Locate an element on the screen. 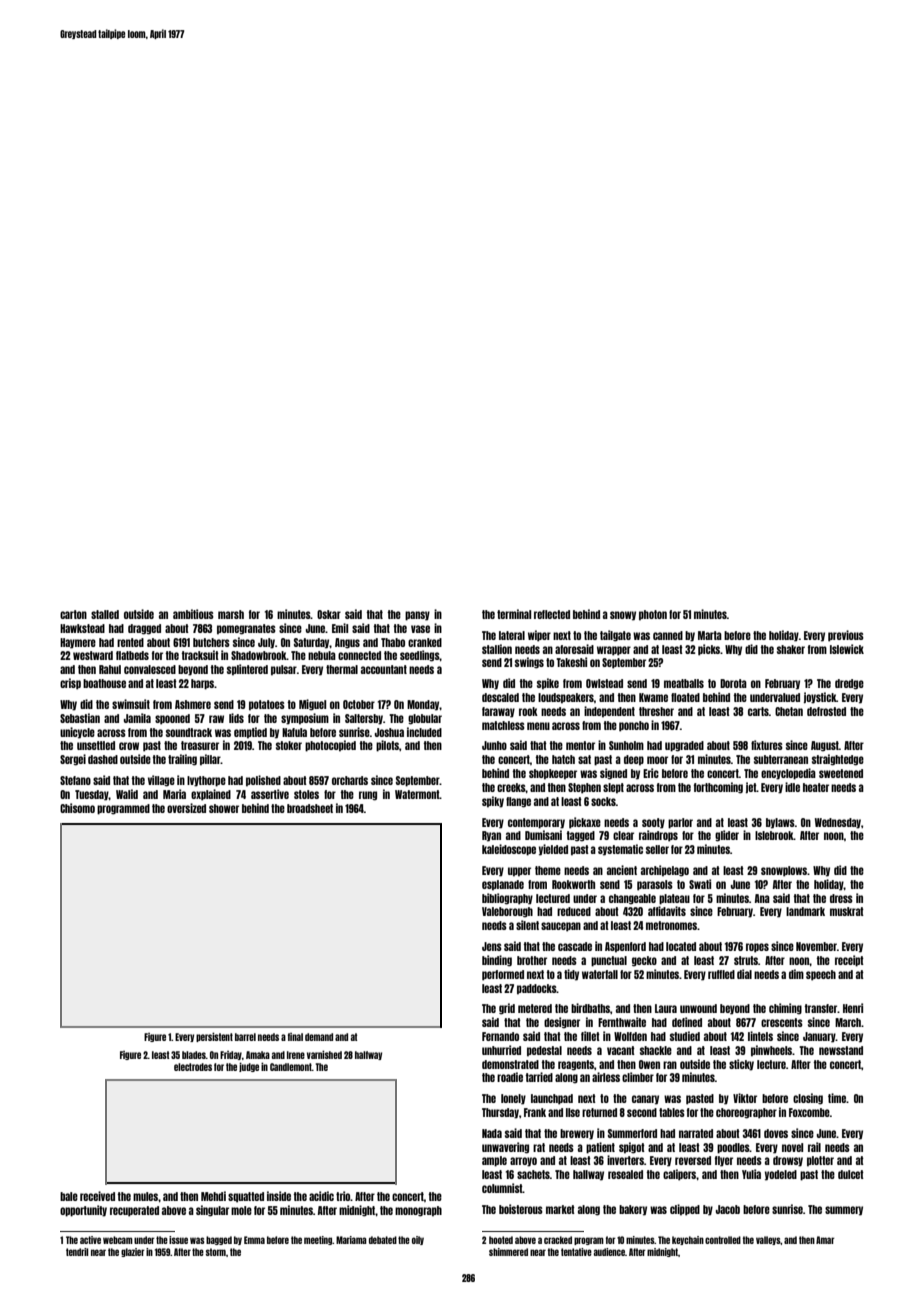 Image resolution: width=924 pixels, height=1308 pixels. mules is located at coordinates (145, 1196).
